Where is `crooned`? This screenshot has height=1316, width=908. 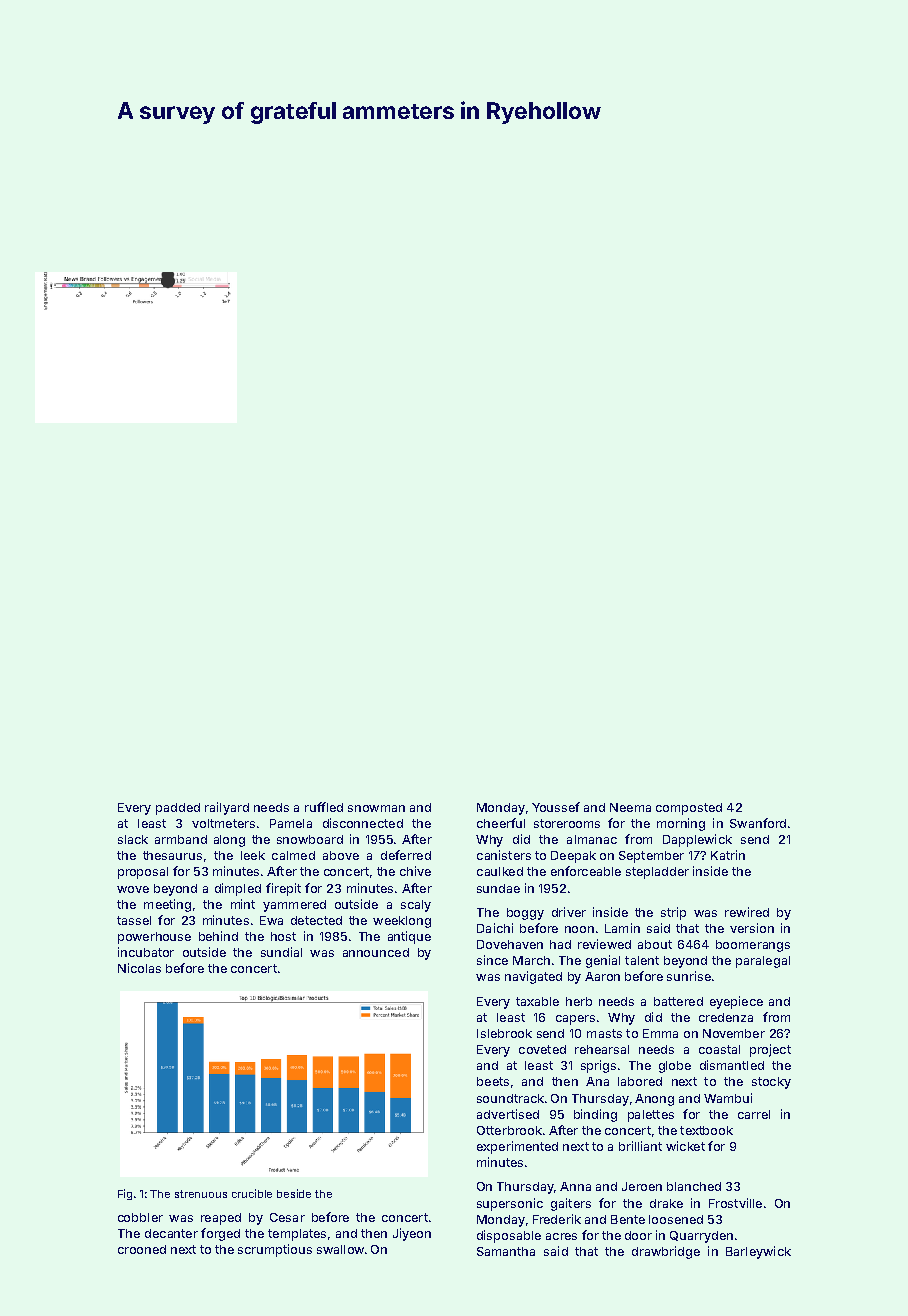
crooned is located at coordinates (142, 1249).
